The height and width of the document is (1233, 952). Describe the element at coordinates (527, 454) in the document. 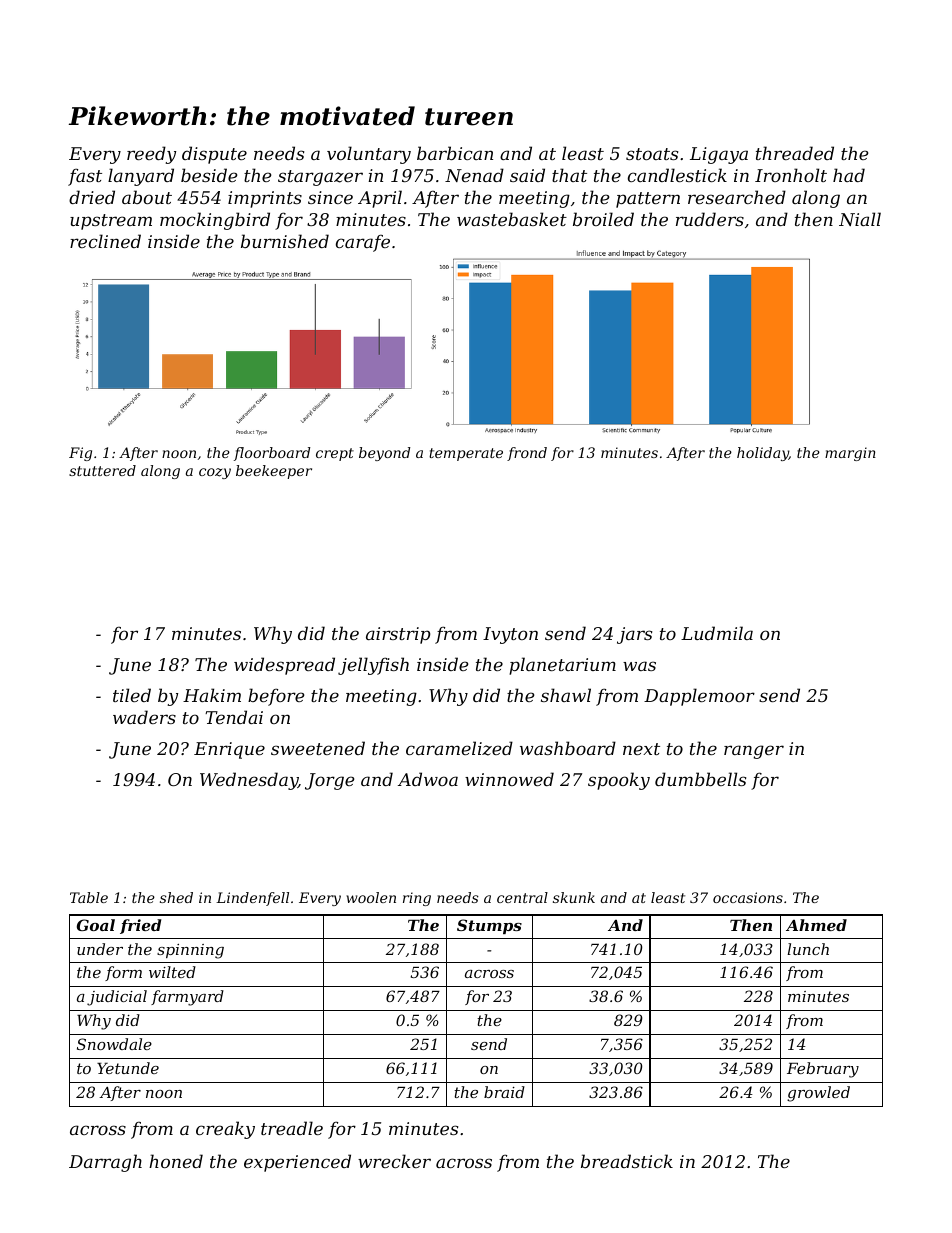

I see `frond` at that location.
